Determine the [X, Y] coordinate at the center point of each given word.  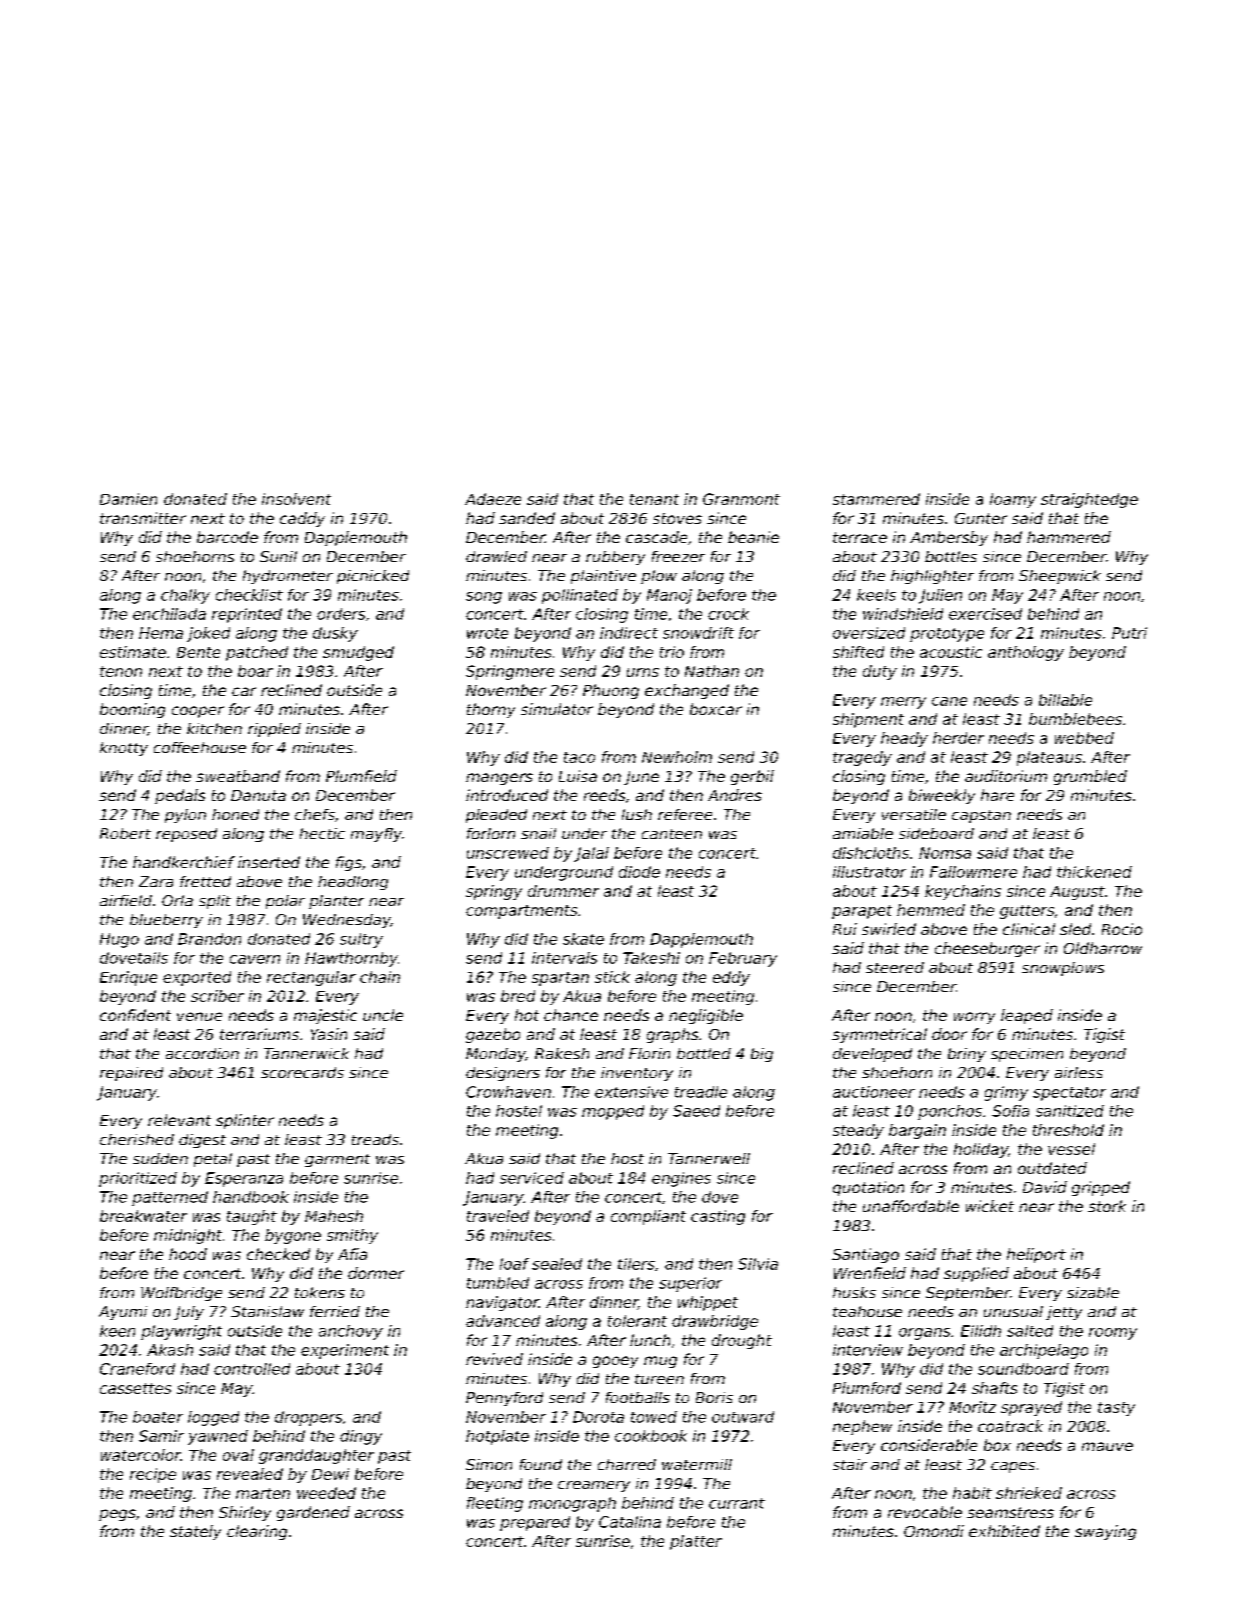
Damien [128, 499]
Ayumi [123, 1313]
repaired [131, 1074]
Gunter [981, 518]
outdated [1052, 1168]
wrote [487, 633]
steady [858, 1131]
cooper [198, 712]
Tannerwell [709, 1158]
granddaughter [316, 1456]
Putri [1129, 633]
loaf [514, 1264]
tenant [654, 499]
